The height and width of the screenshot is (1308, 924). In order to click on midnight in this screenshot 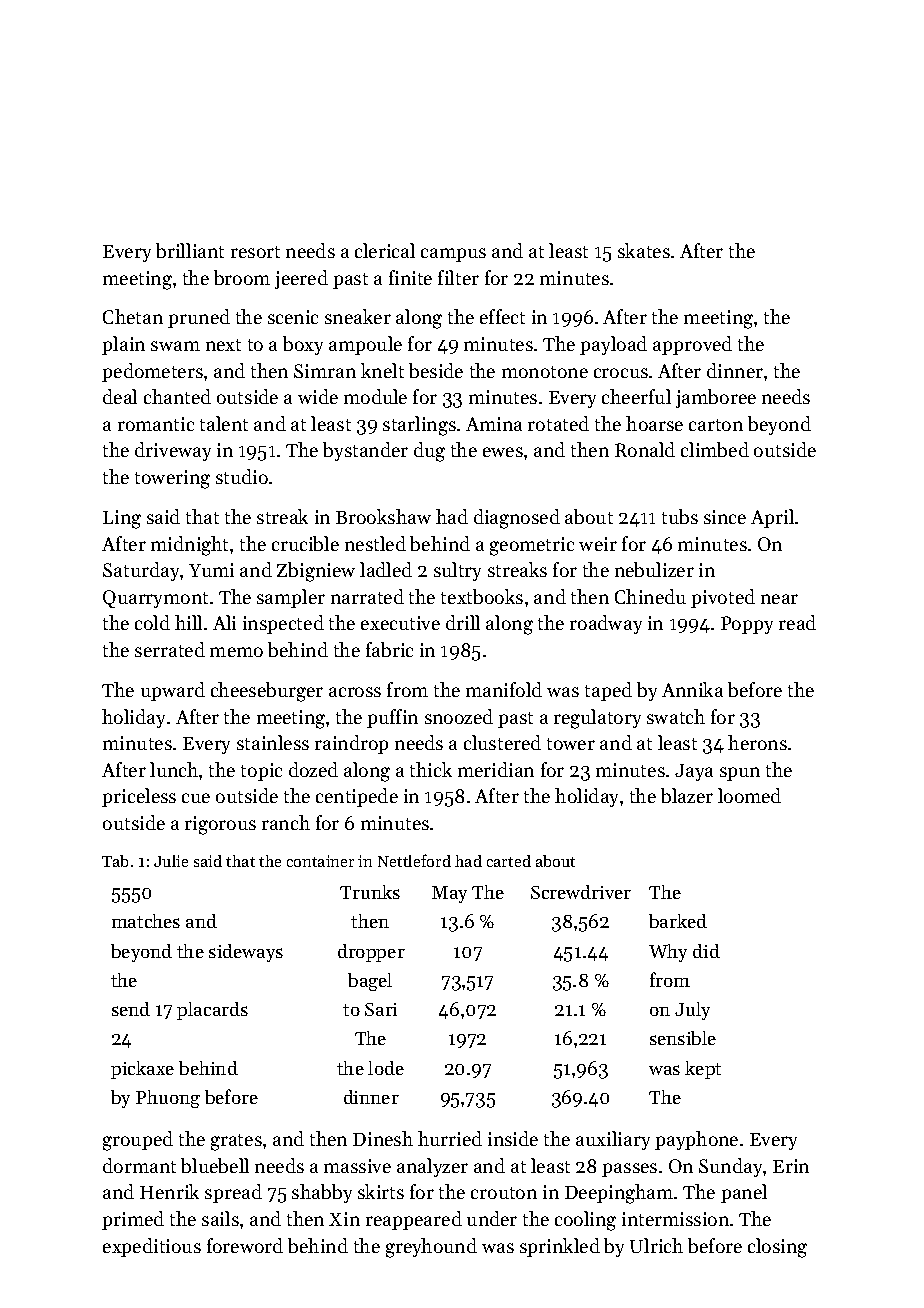, I will do `click(189, 546)`.
